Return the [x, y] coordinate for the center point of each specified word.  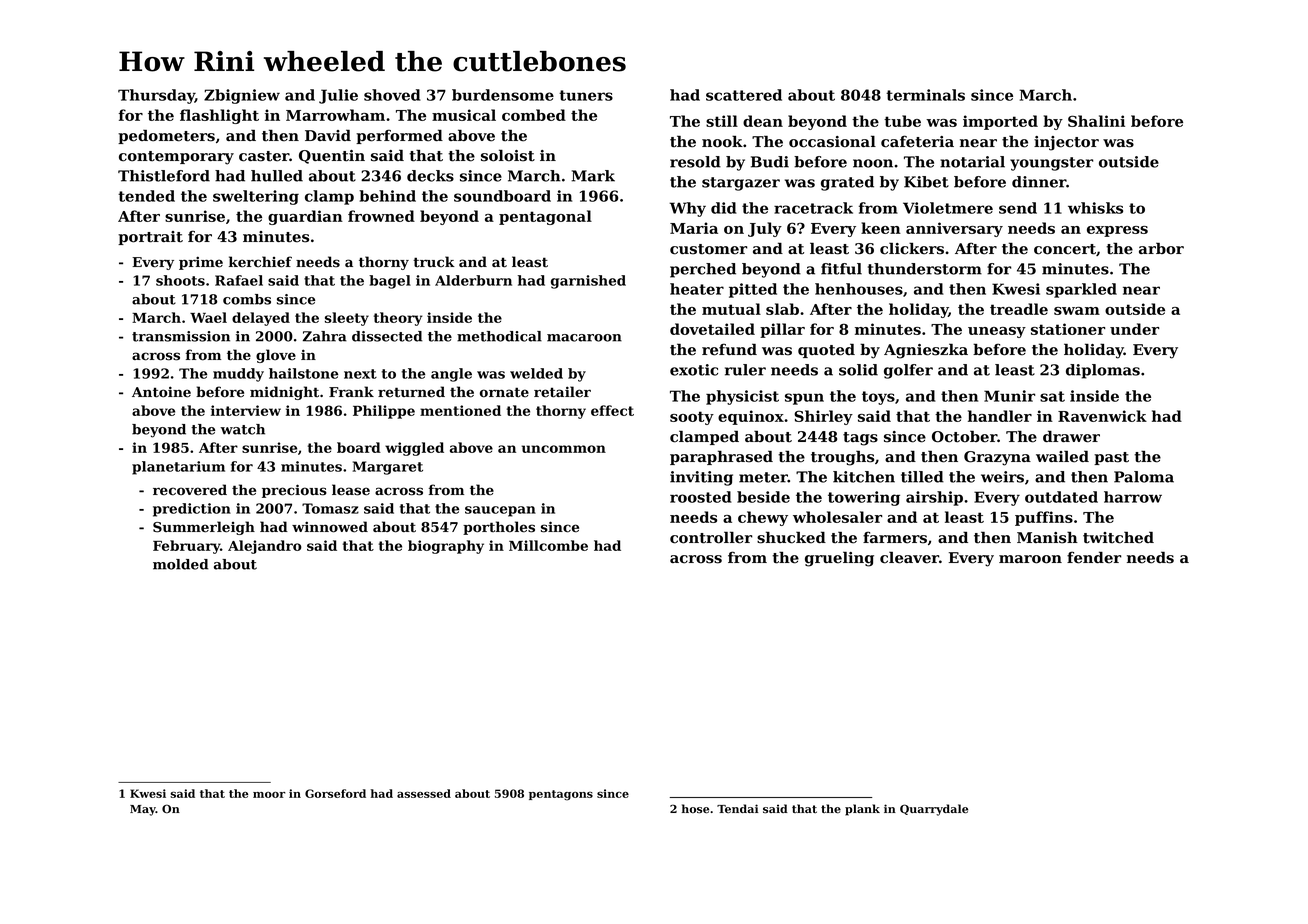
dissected [387, 336]
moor [269, 795]
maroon [1030, 559]
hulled [277, 176]
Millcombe [548, 545]
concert [1065, 249]
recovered [190, 490]
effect [612, 410]
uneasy [997, 332]
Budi [770, 162]
